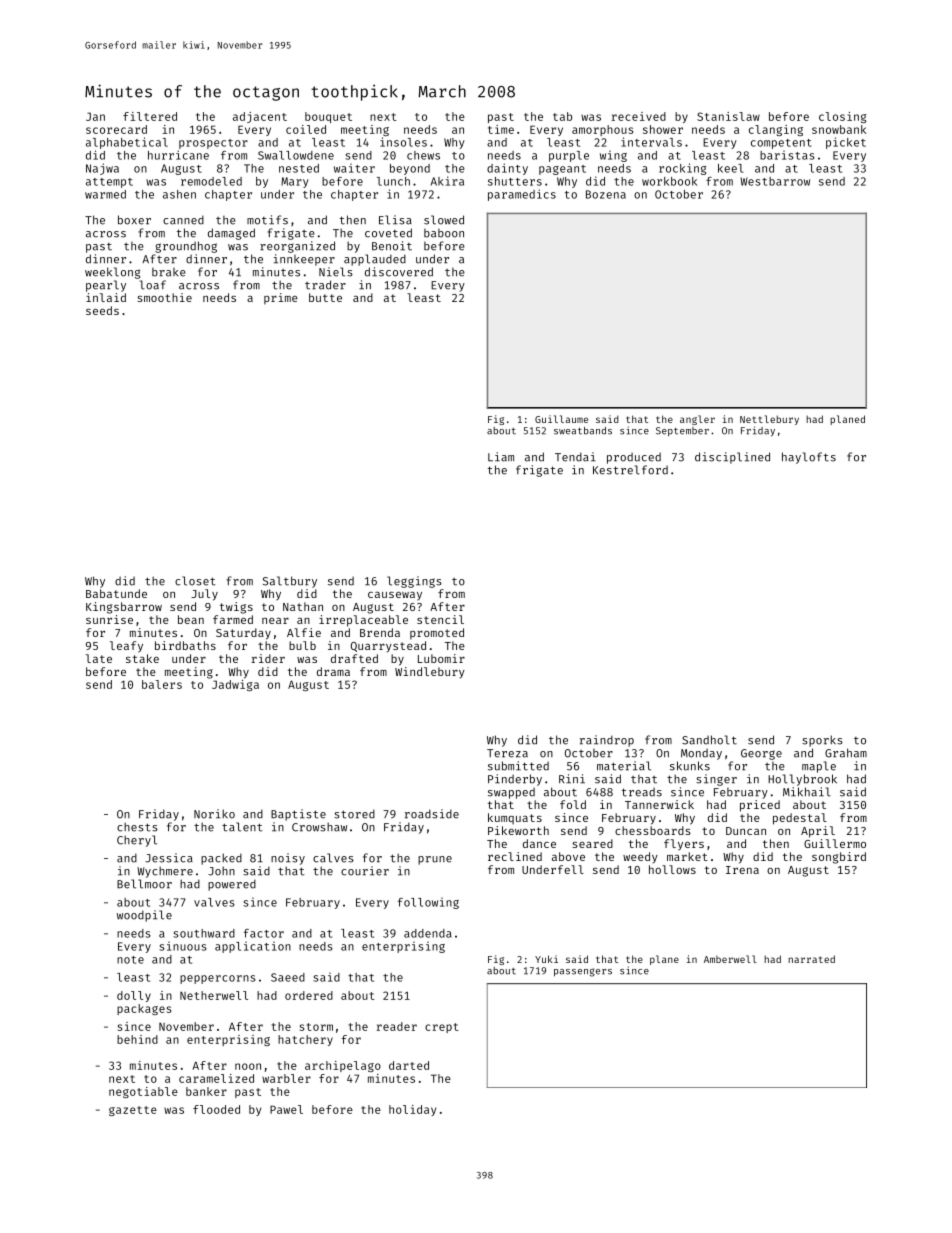  I want to click on stencil, so click(440, 619).
